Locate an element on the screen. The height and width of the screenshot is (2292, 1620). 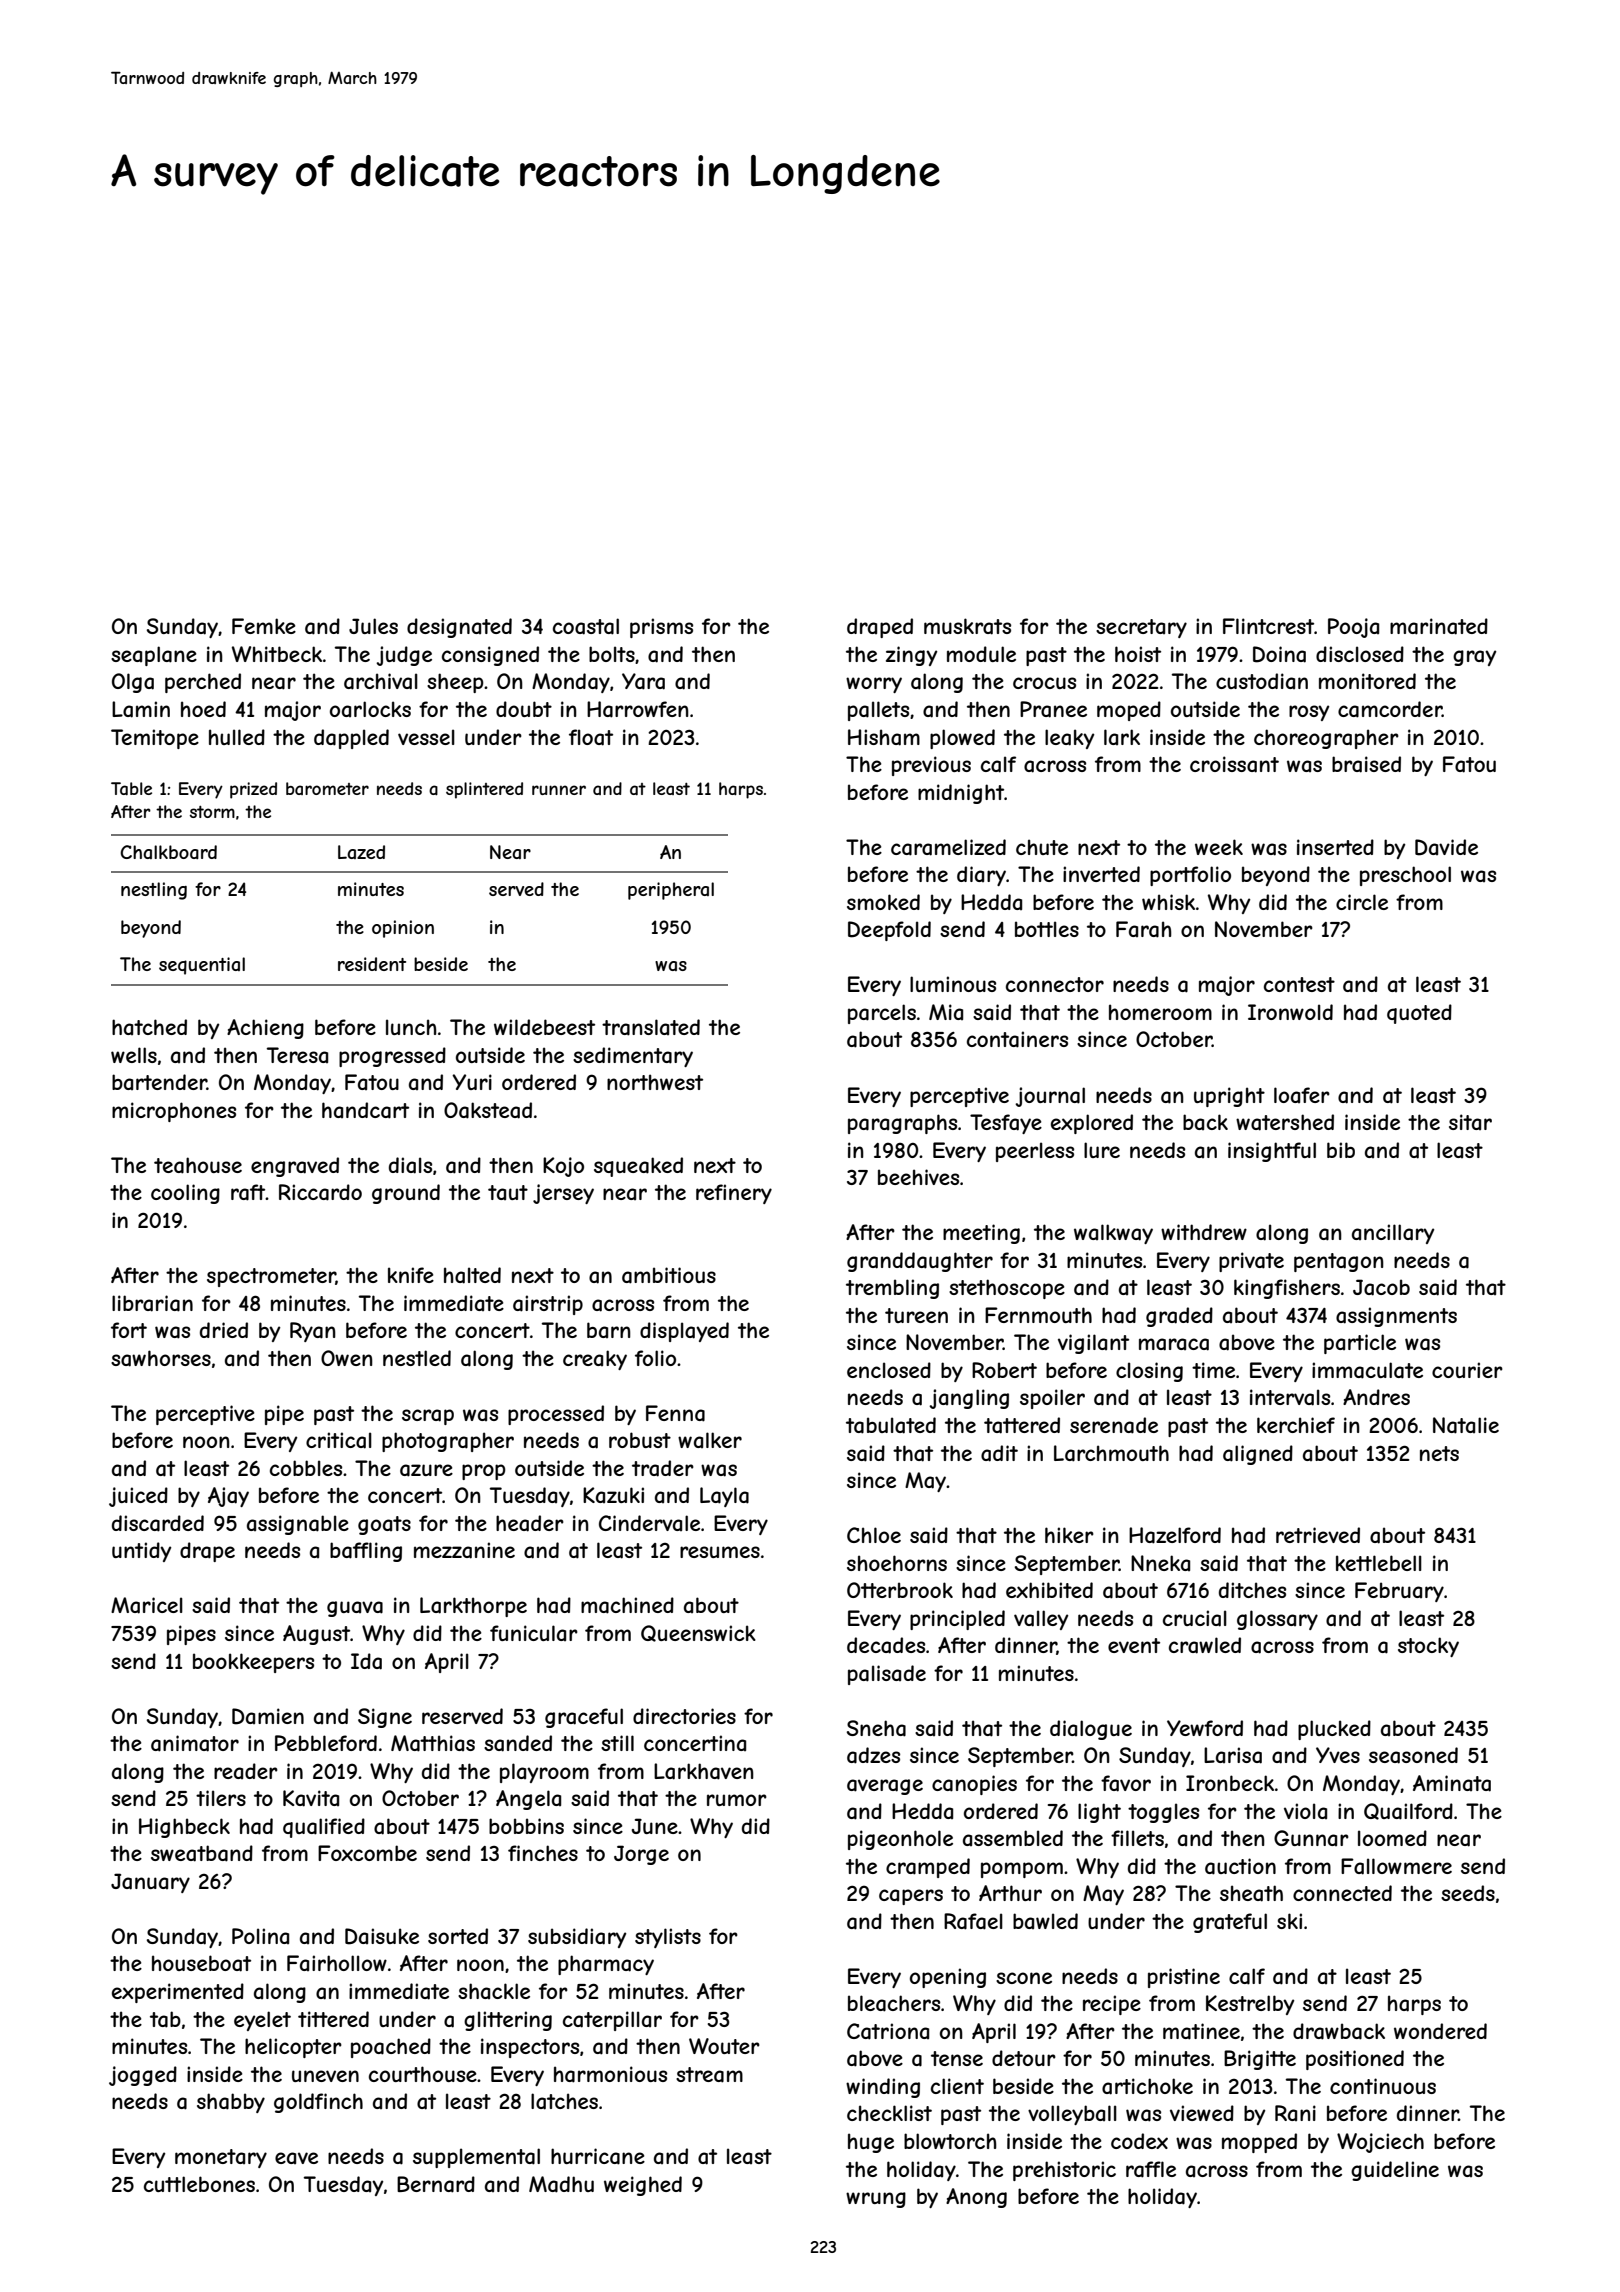
rumor is located at coordinates (737, 1800).
